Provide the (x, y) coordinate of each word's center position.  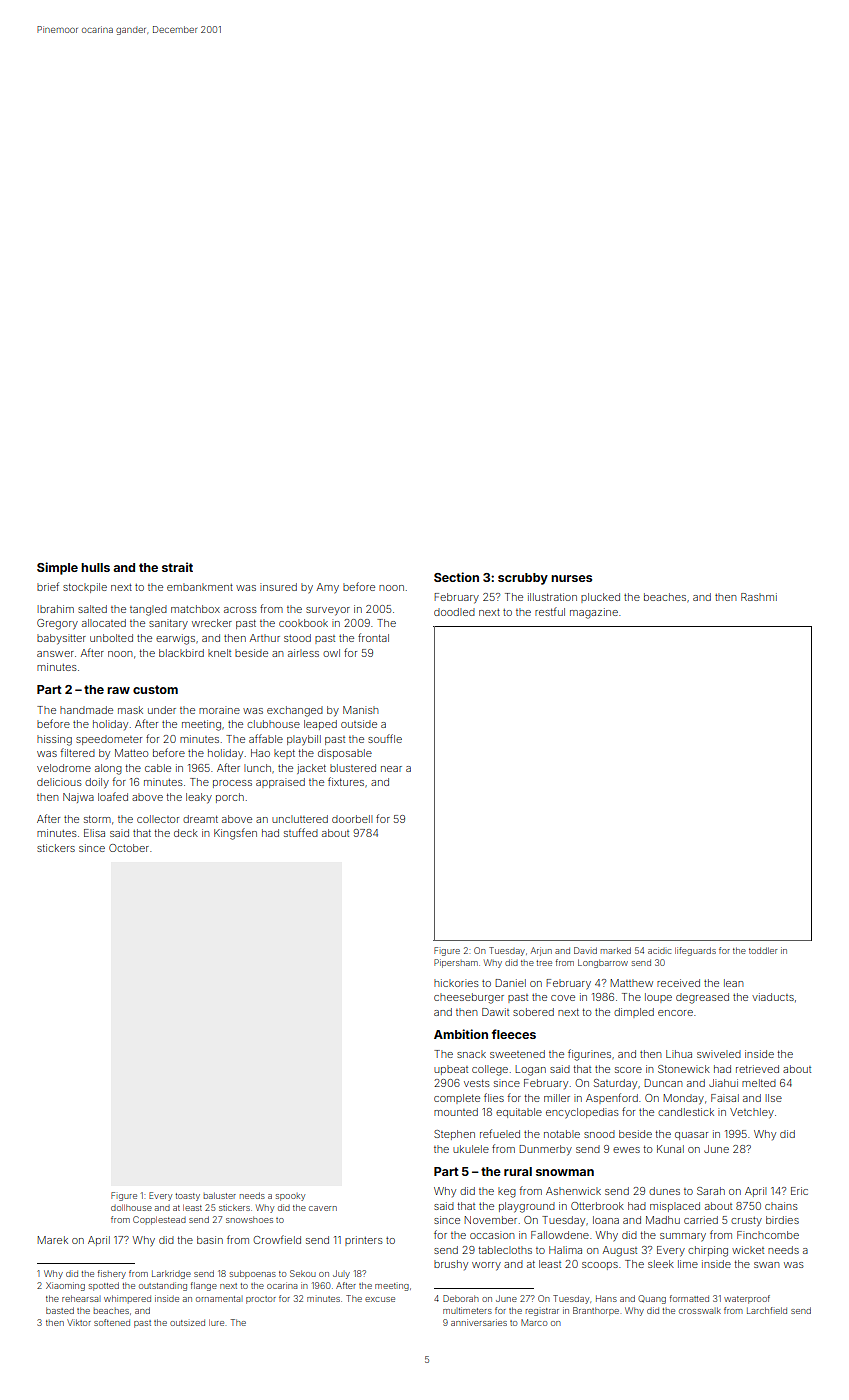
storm (97, 819)
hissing (54, 740)
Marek (53, 1240)
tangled (148, 610)
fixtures (346, 781)
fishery (112, 1274)
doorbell (352, 819)
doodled (454, 612)
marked (616, 950)
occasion (492, 1235)
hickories (456, 983)
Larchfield (767, 1310)
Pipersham (456, 963)
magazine (594, 613)
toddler (763, 950)
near (391, 769)
